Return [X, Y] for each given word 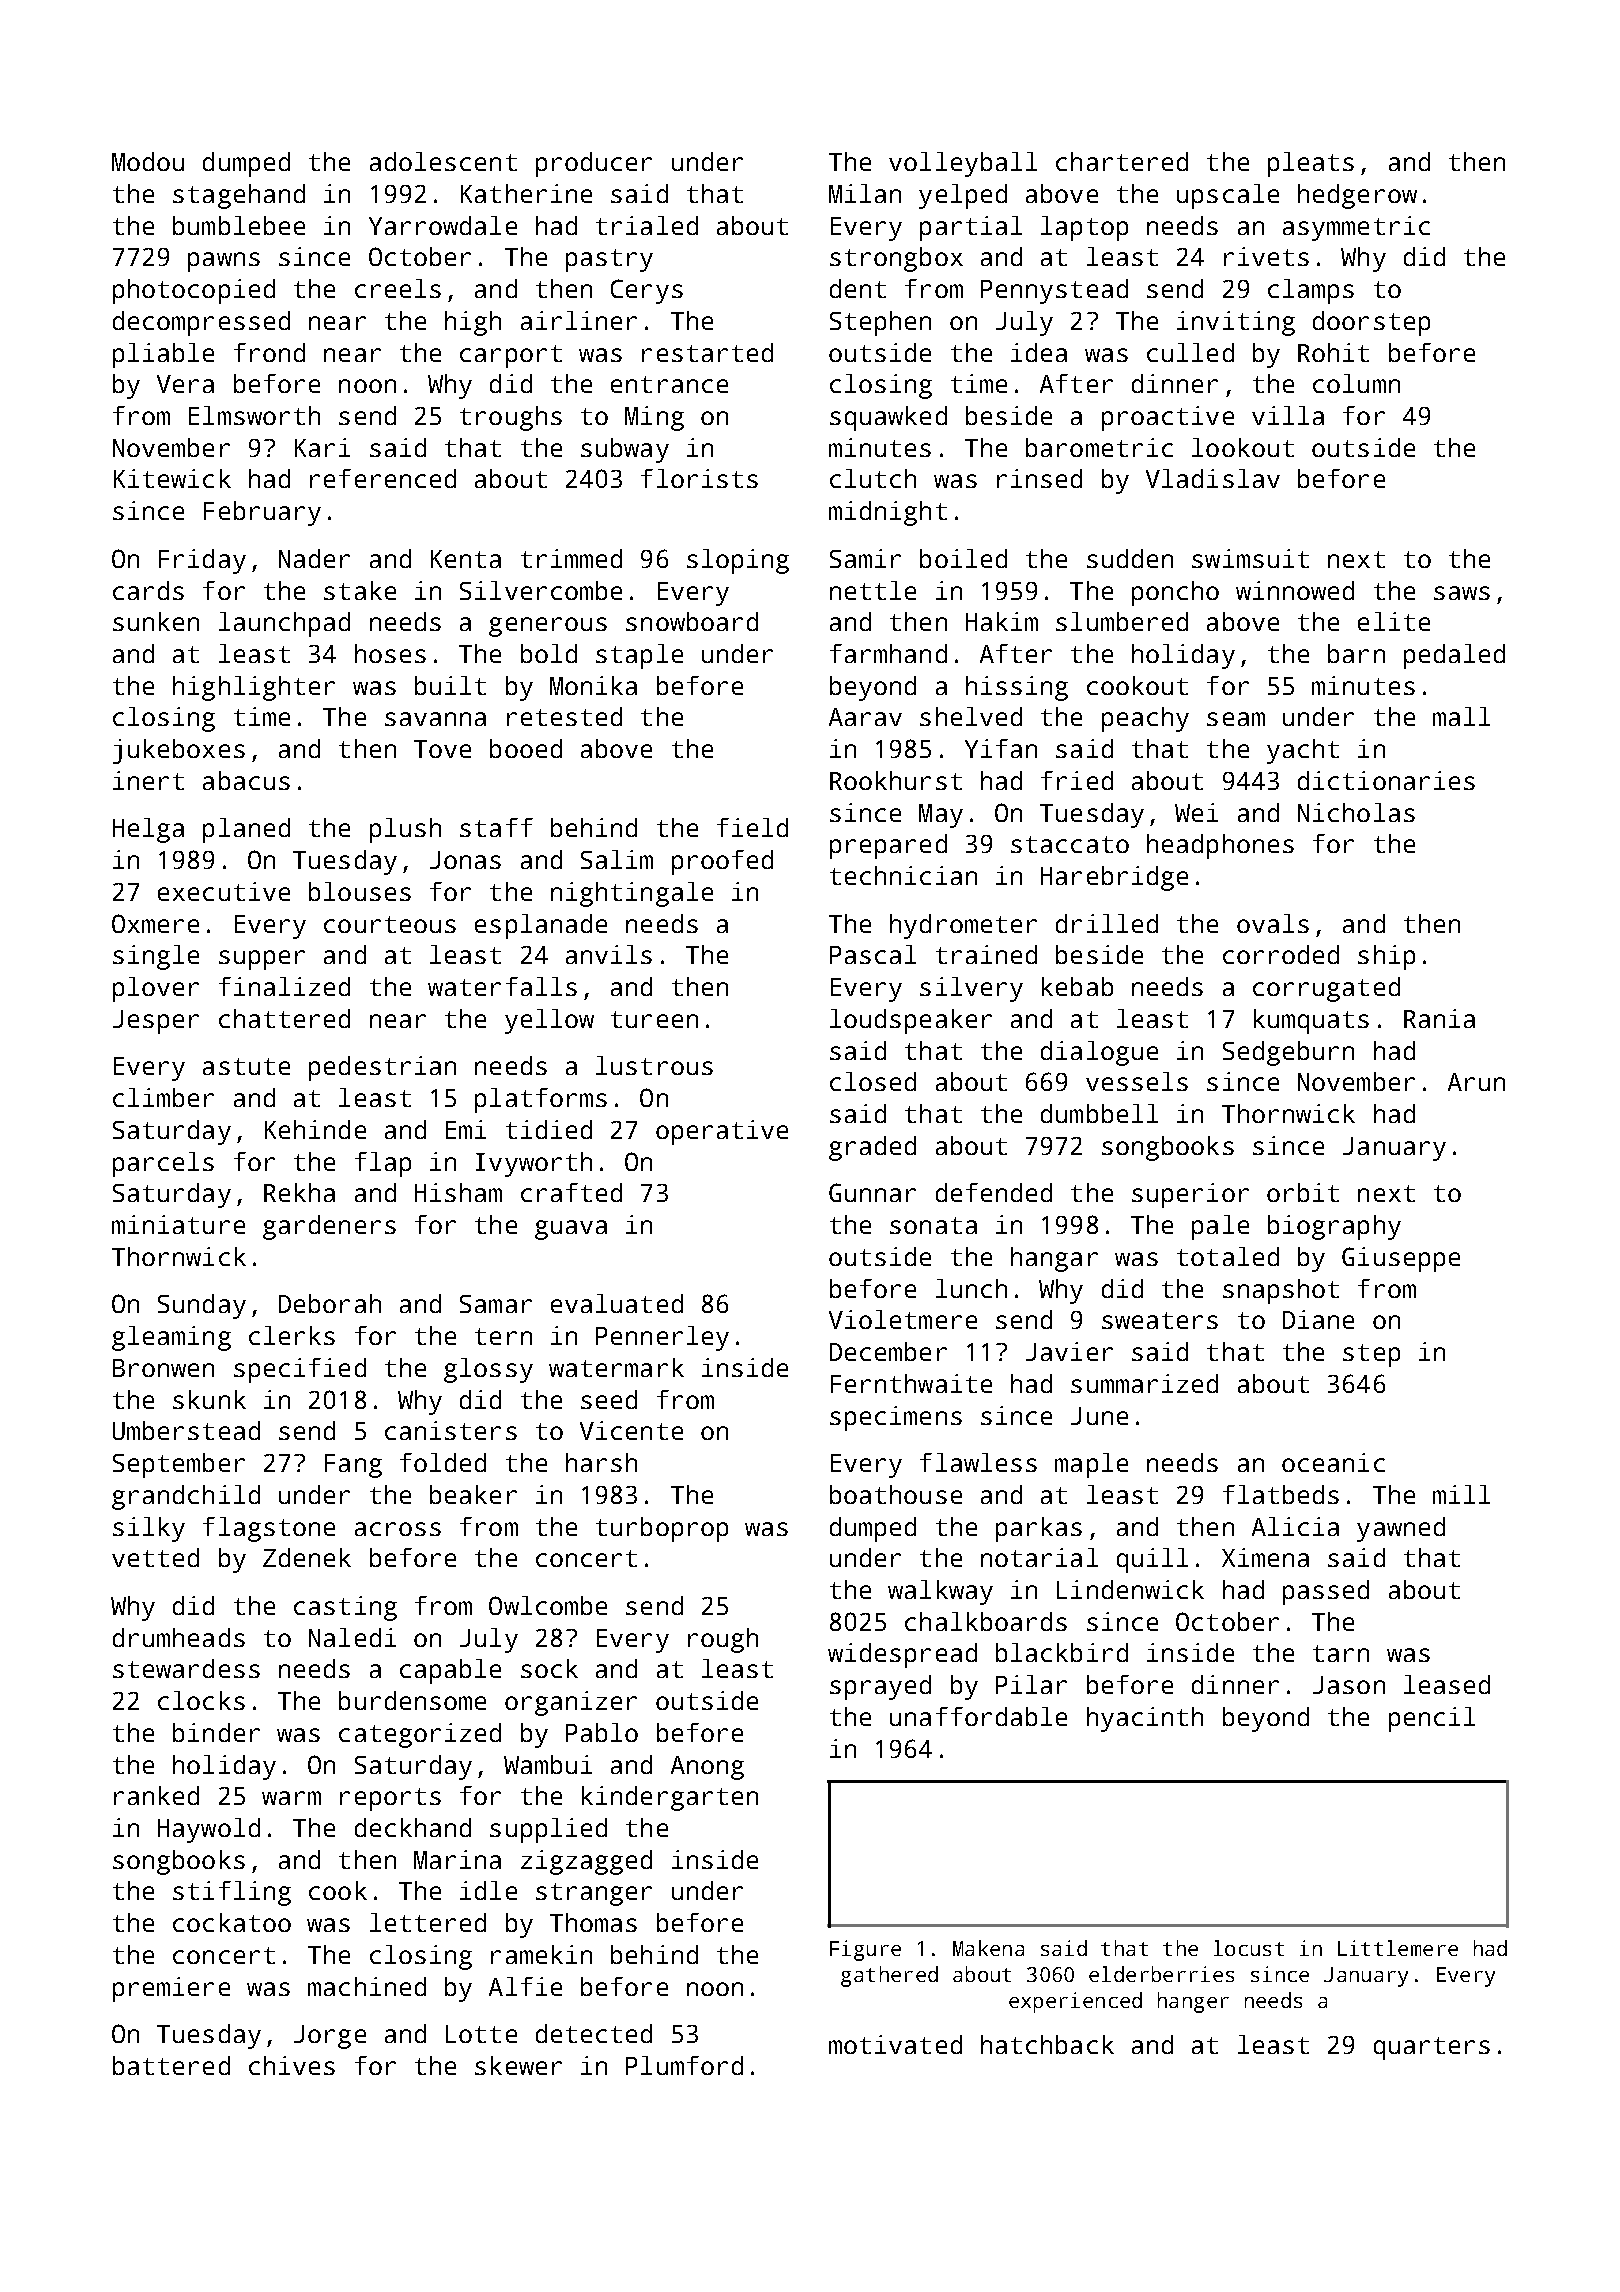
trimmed [571, 558]
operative [722, 1132]
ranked [156, 1795]
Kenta [466, 559]
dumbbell [1099, 1113]
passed [1326, 1592]
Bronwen [163, 1368]
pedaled [1454, 656]
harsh [601, 1462]
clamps [1311, 291]
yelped [963, 196]
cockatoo [232, 1922]
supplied [548, 1830]
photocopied [194, 291]
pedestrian [382, 1068]
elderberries [1161, 1974]
